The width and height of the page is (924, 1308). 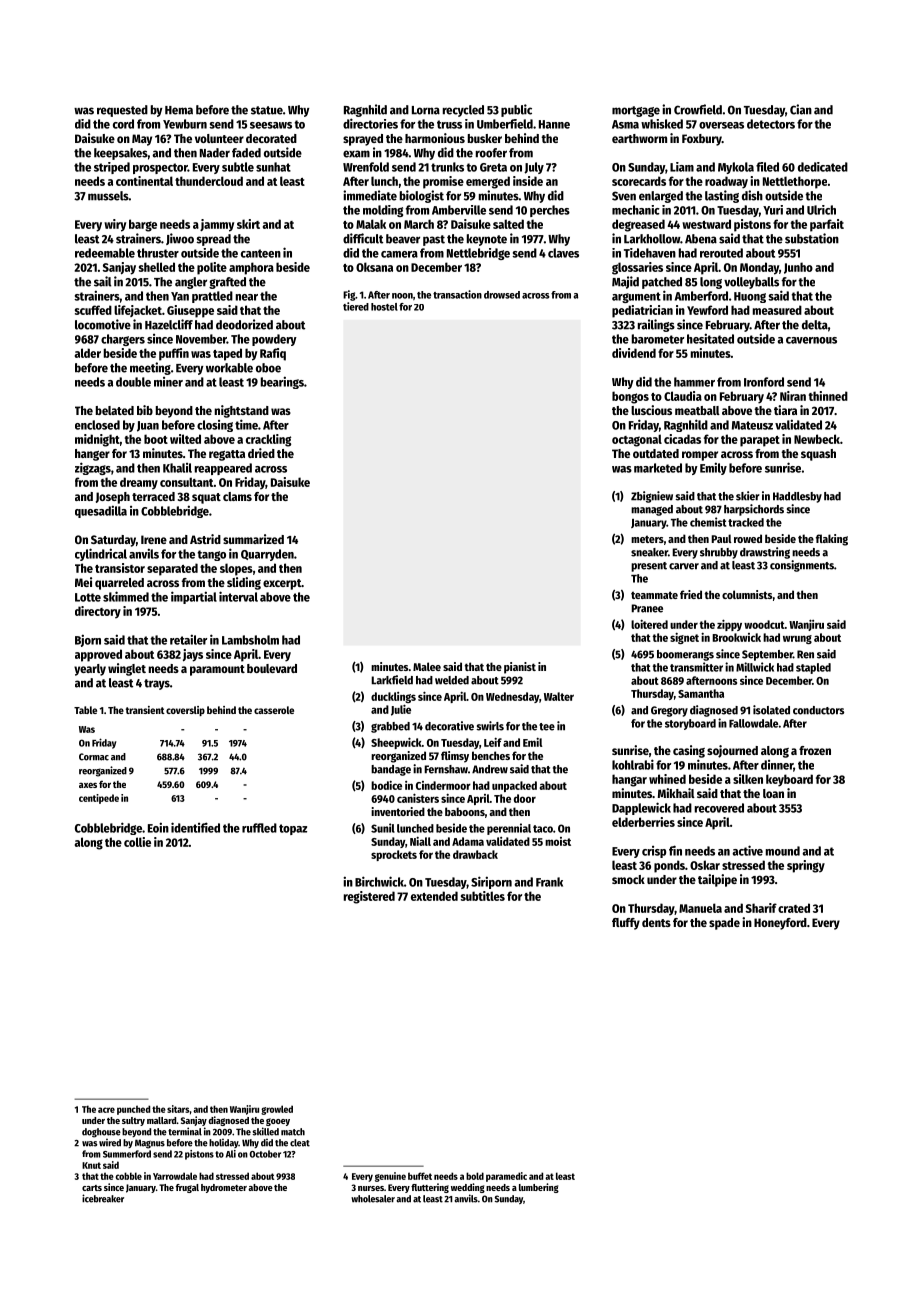 What do you see at coordinates (813, 668) in the page?
I see `stapled` at bounding box center [813, 668].
